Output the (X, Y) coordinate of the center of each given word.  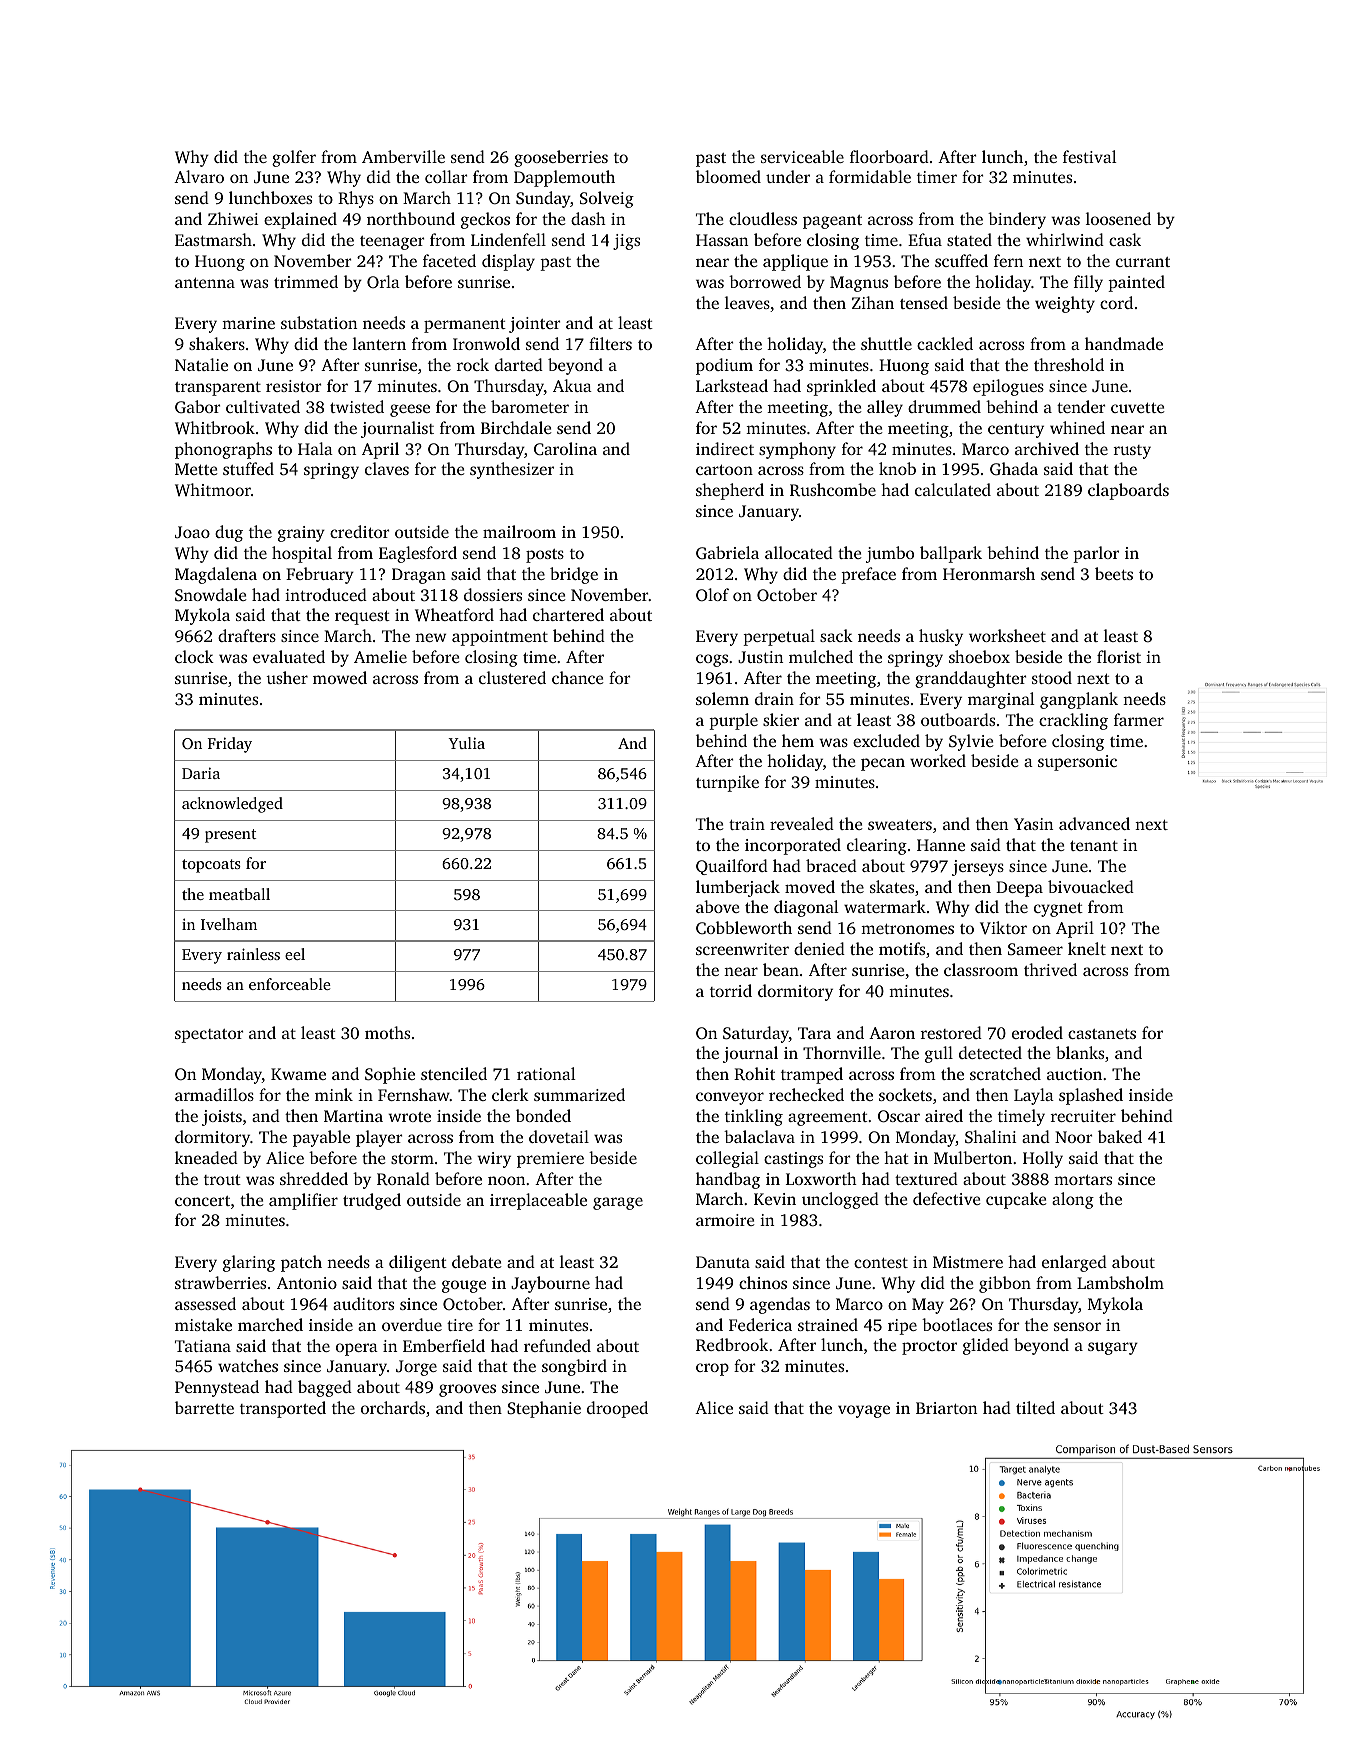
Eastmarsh (213, 239)
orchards (393, 1407)
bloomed (728, 176)
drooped (617, 1409)
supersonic (1077, 763)
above (717, 906)
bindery (1017, 220)
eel (295, 954)
